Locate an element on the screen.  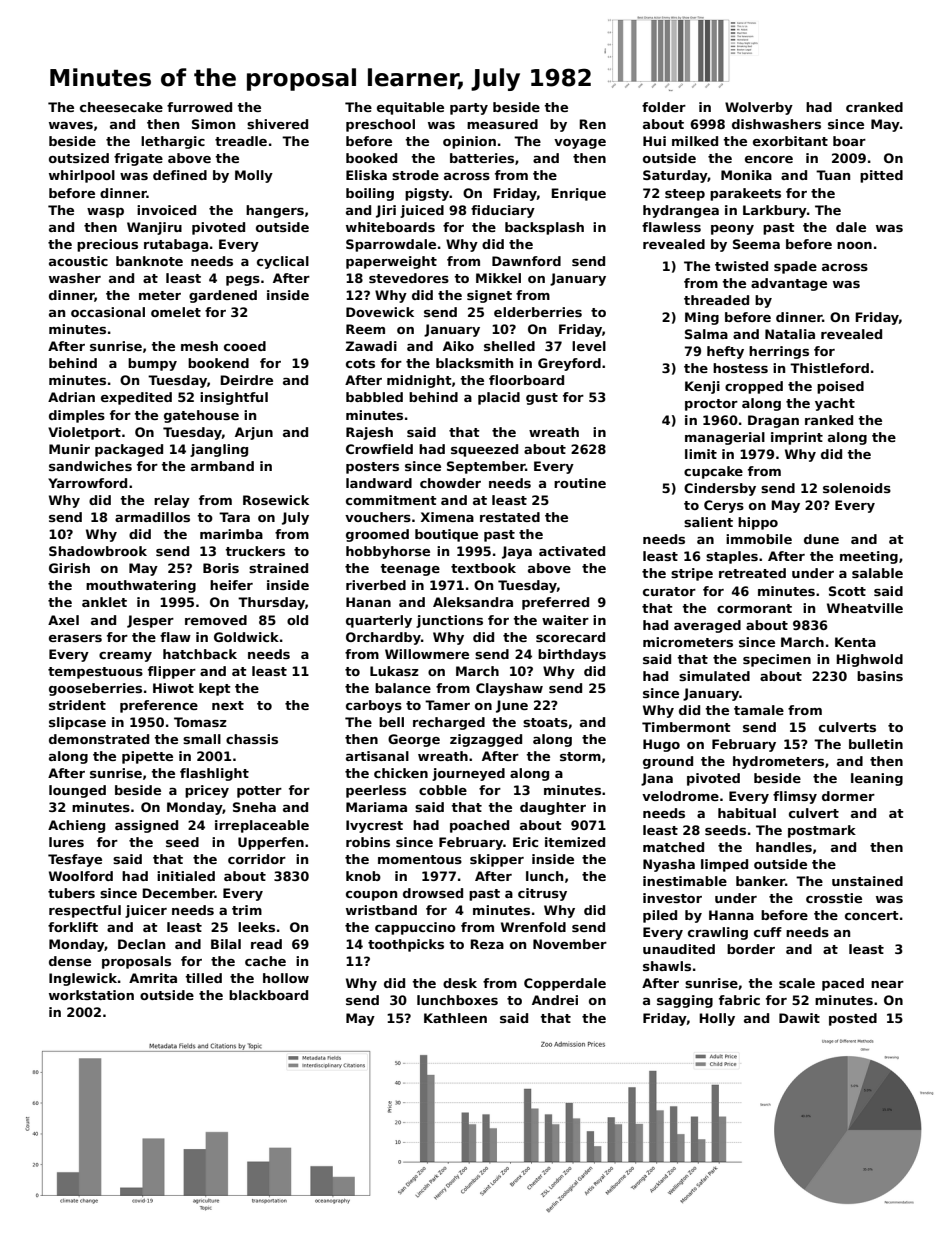
paperweight is located at coordinates (391, 262).
